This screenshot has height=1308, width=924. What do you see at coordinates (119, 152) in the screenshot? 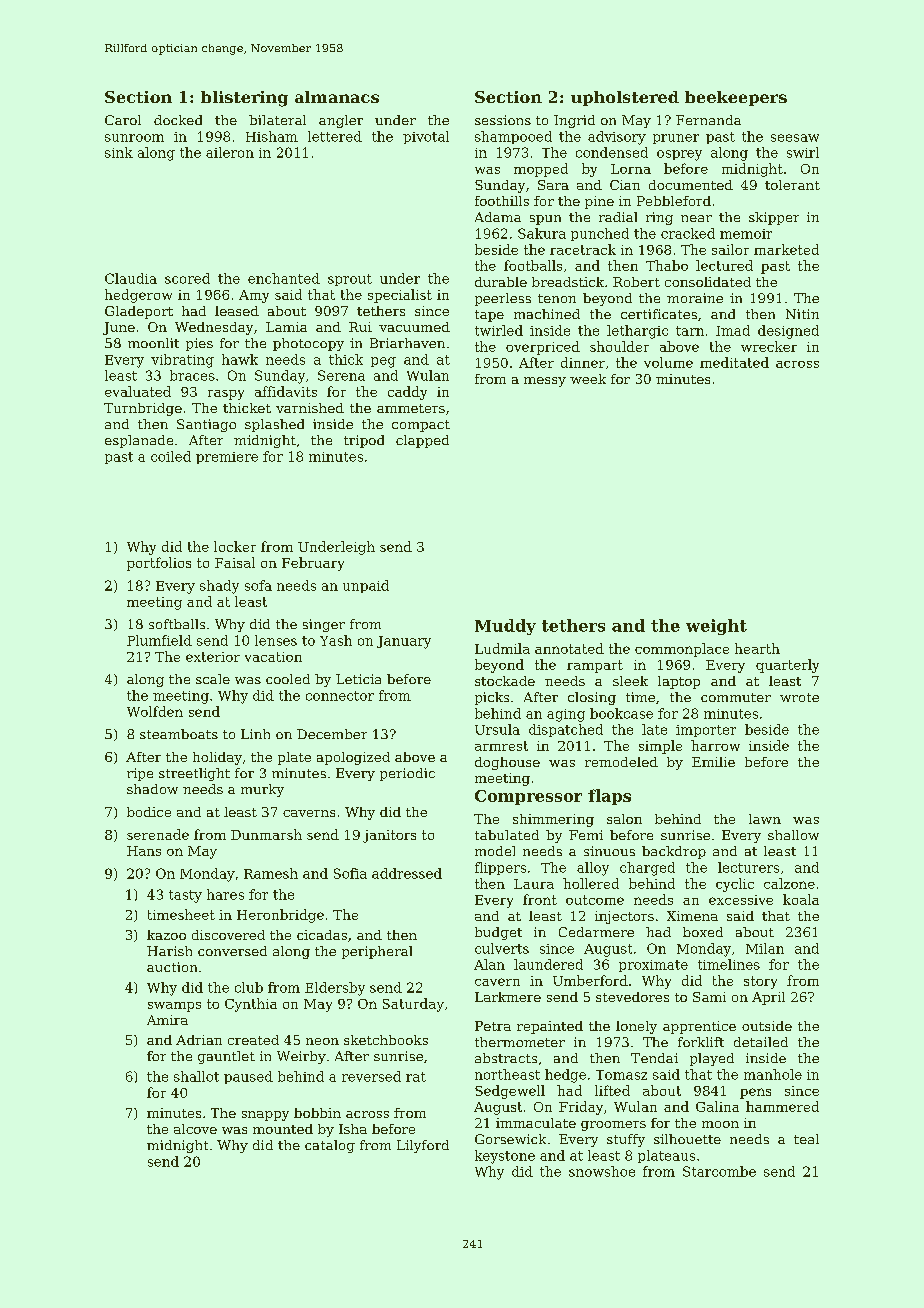
I see `sink` at bounding box center [119, 152].
